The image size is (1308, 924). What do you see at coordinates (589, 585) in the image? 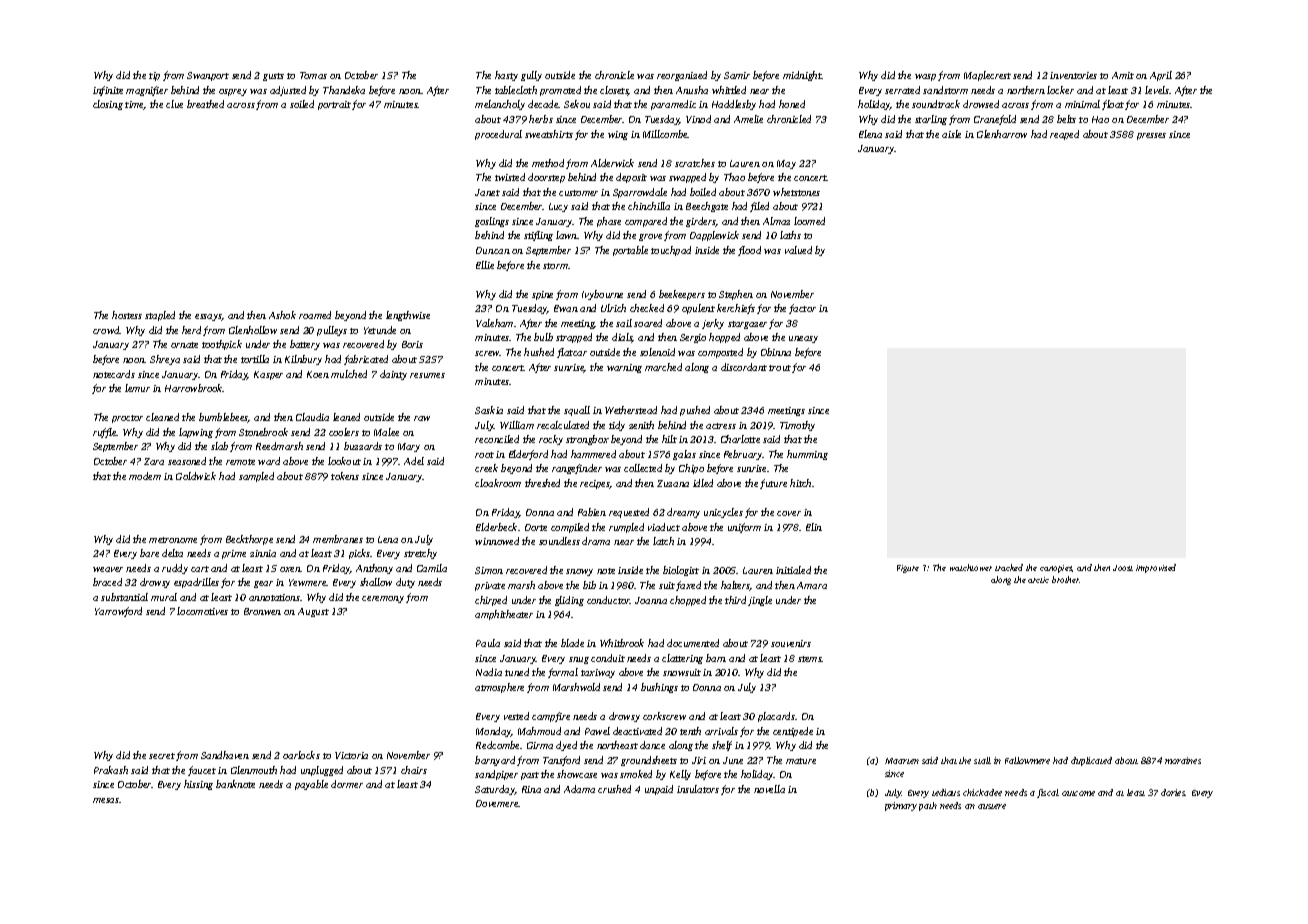
I see `bib` at bounding box center [589, 585].
